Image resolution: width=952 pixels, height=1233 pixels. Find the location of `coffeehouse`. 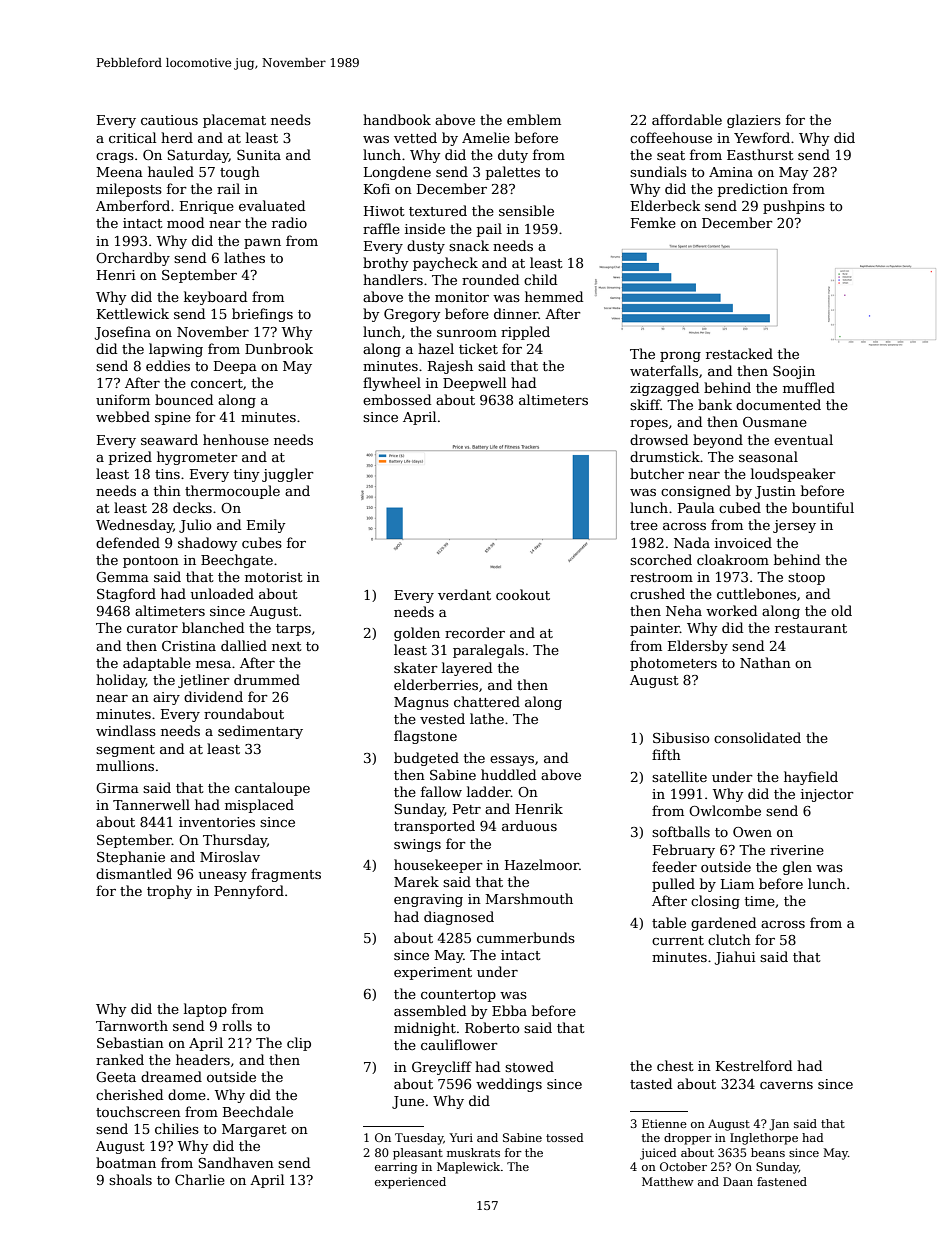

coffeehouse is located at coordinates (671, 137).
